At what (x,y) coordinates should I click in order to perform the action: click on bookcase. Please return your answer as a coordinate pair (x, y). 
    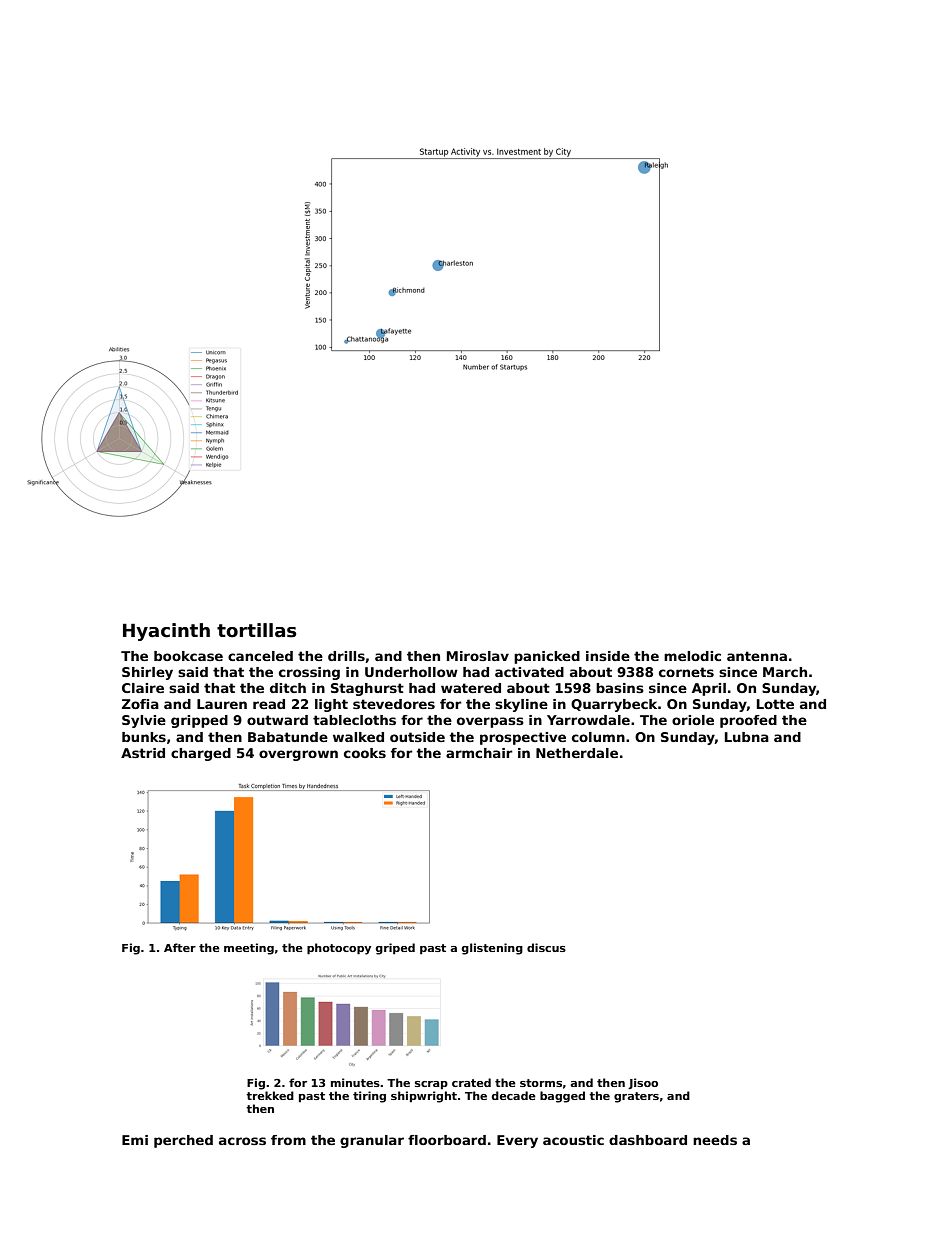
    Looking at the image, I should click on (188, 656).
